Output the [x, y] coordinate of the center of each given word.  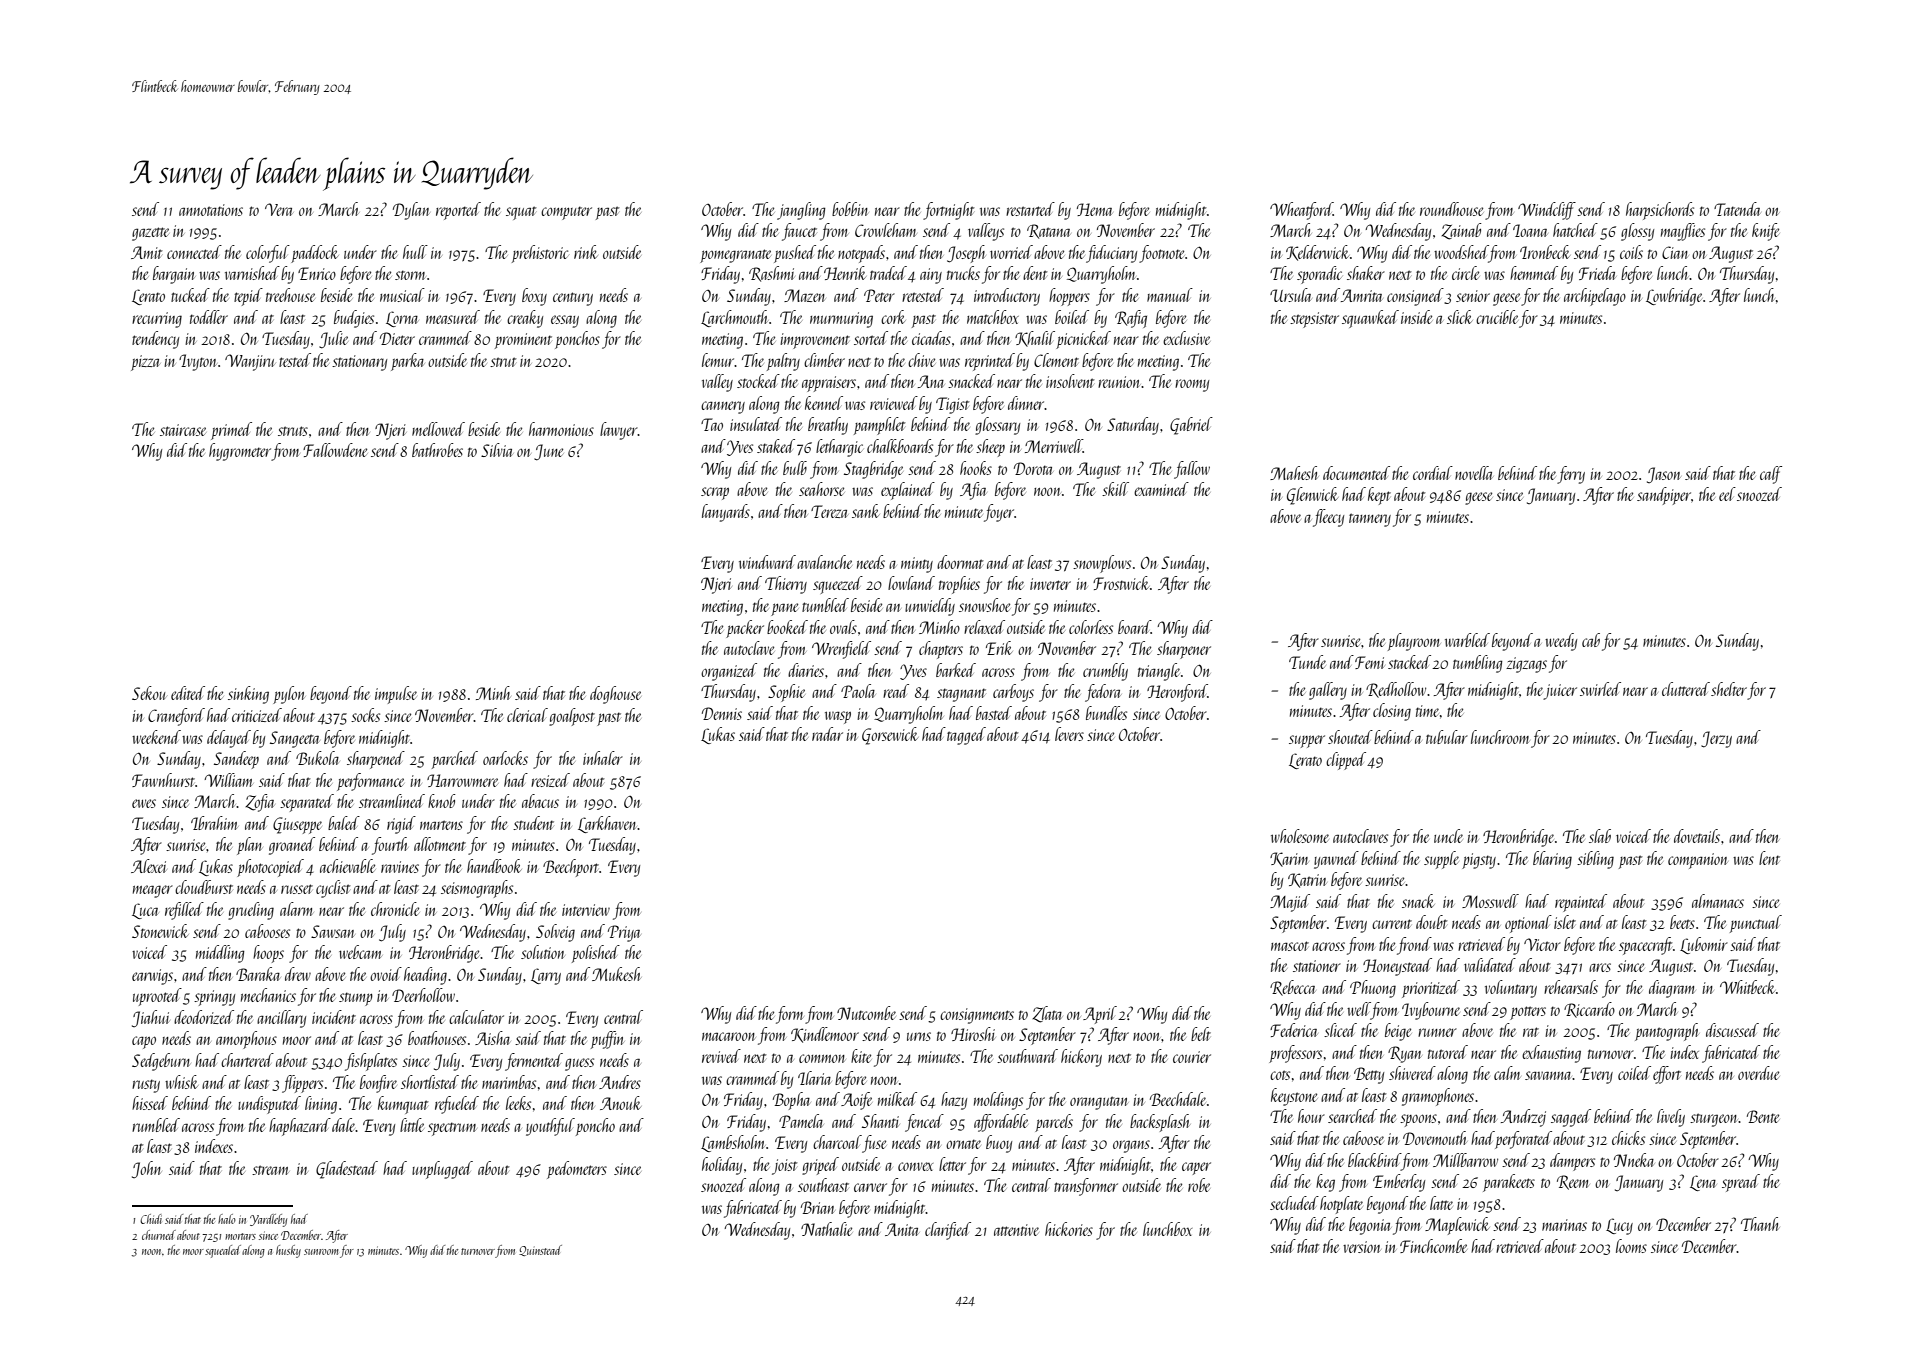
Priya [624, 933]
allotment [440, 844]
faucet [799, 232]
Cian [1675, 252]
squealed [223, 1251]
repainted [1581, 903]
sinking [248, 695]
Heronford [1177, 693]
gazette [150, 234]
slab [1600, 836]
